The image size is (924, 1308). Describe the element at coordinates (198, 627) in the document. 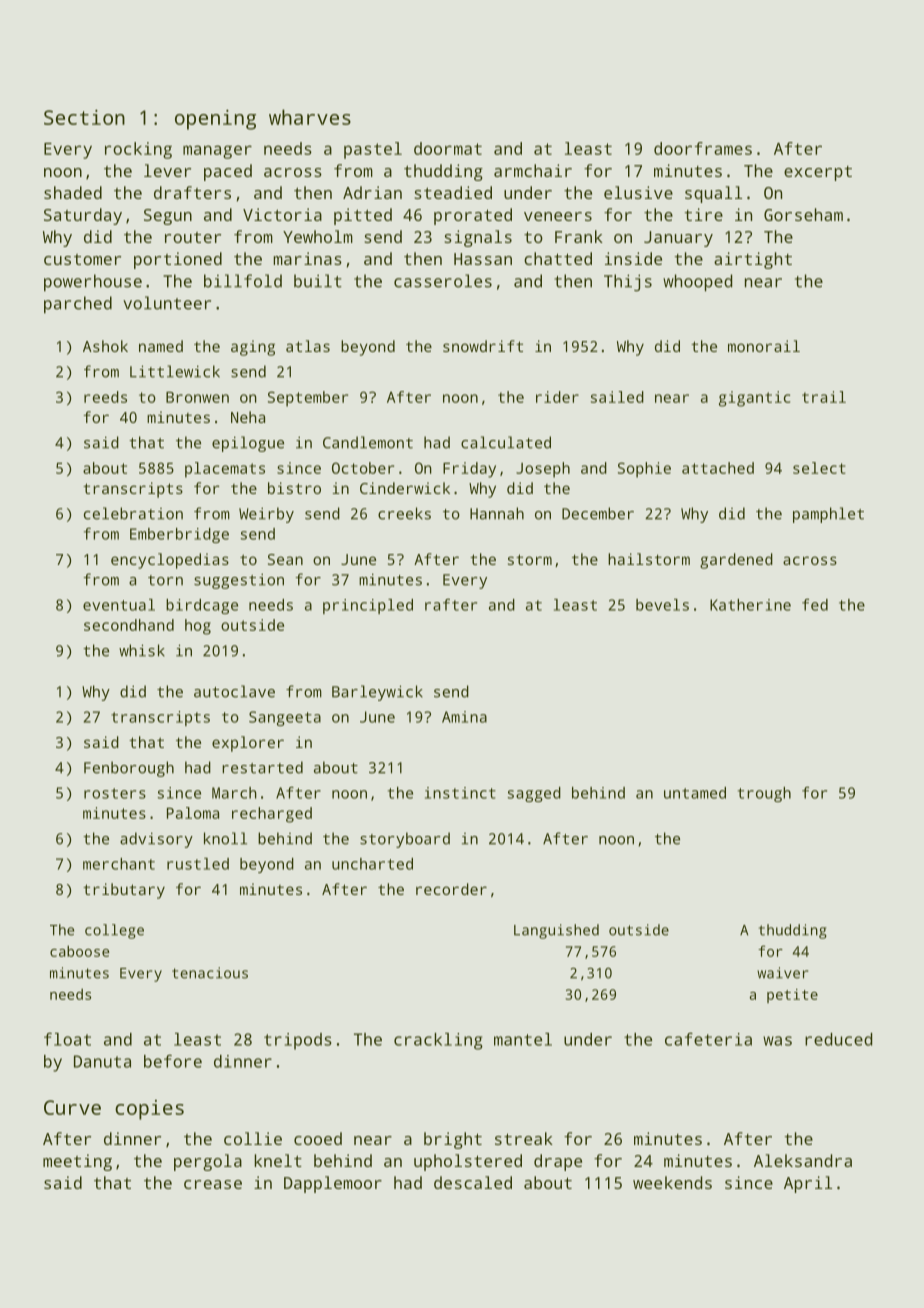

I see `hog` at that location.
